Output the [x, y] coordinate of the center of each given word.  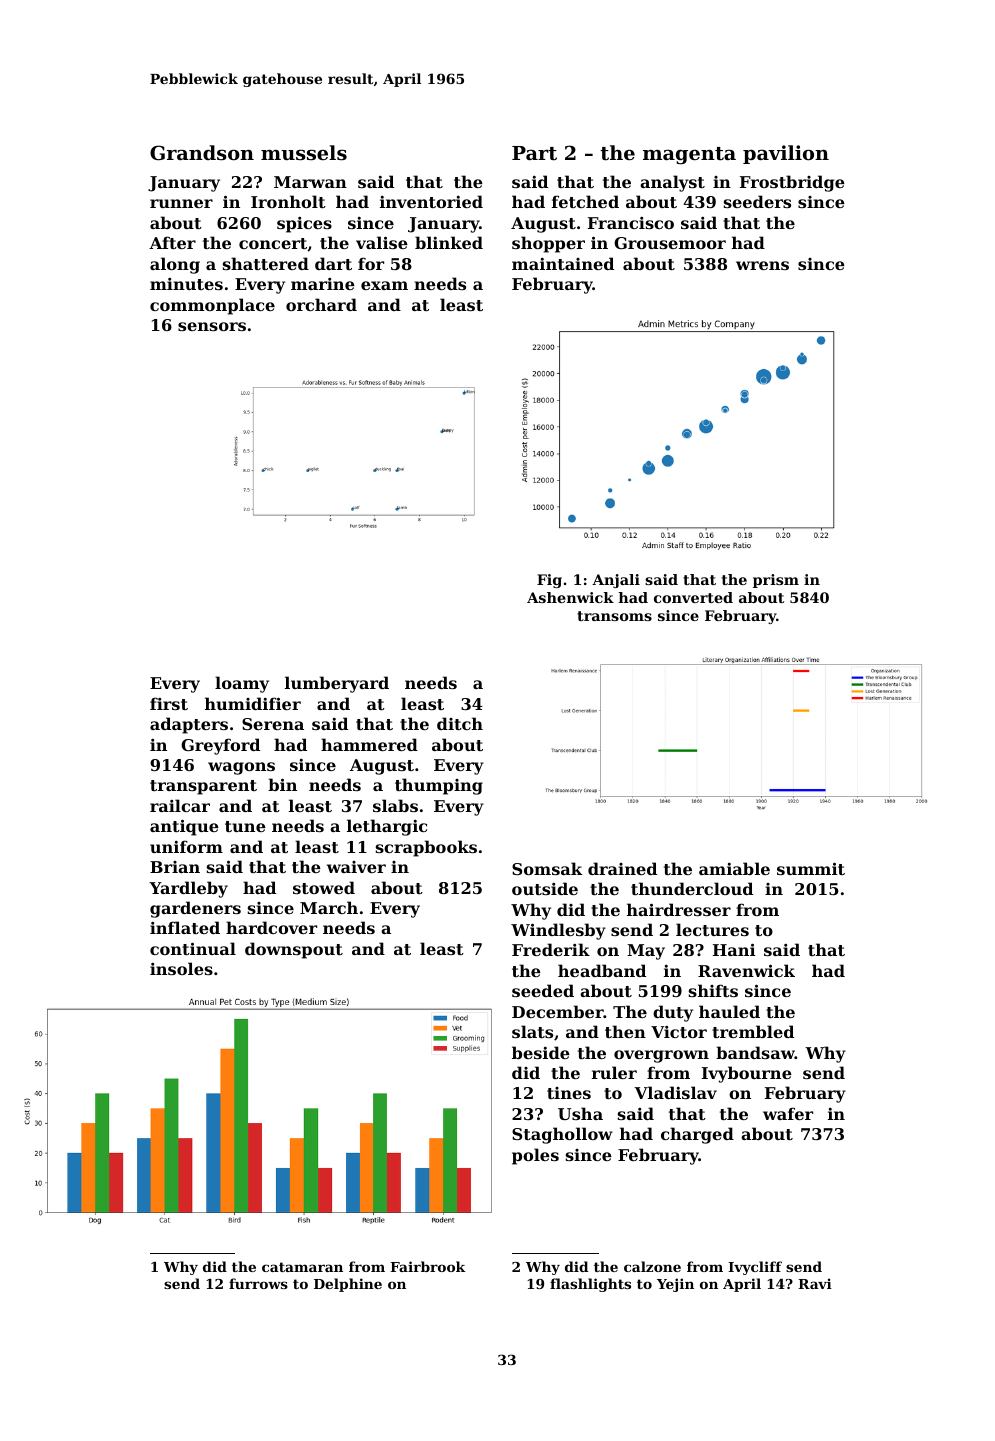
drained [622, 868]
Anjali [616, 581]
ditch [460, 723]
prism [776, 581]
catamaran [302, 1267]
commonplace [212, 306]
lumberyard [337, 684]
